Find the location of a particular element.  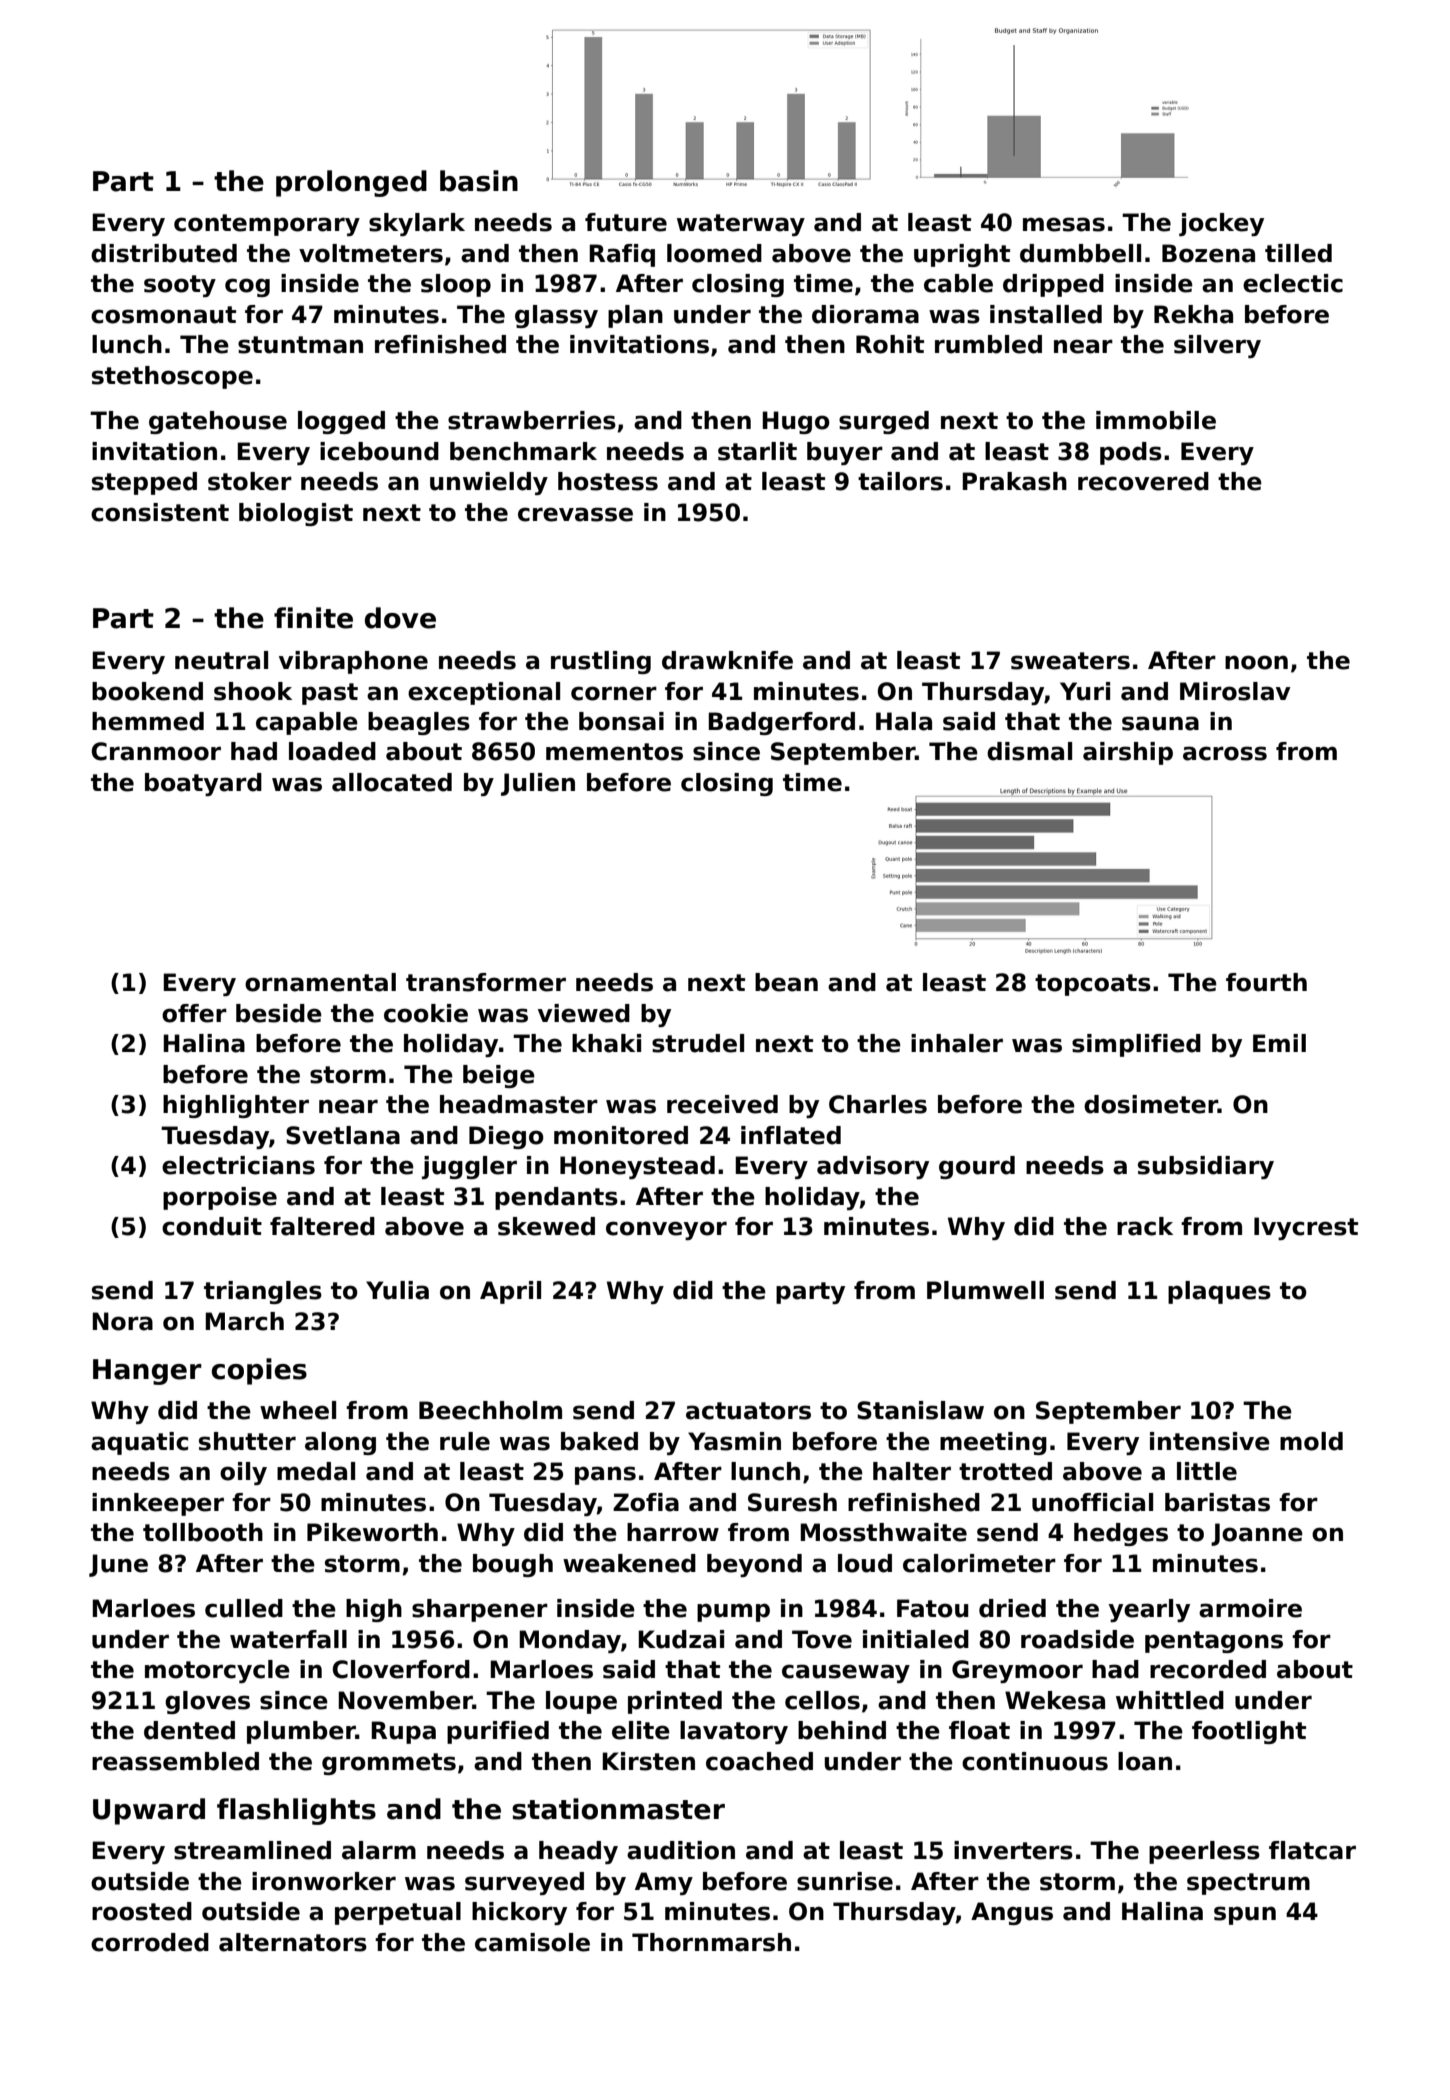

shutter is located at coordinates (247, 1441).
